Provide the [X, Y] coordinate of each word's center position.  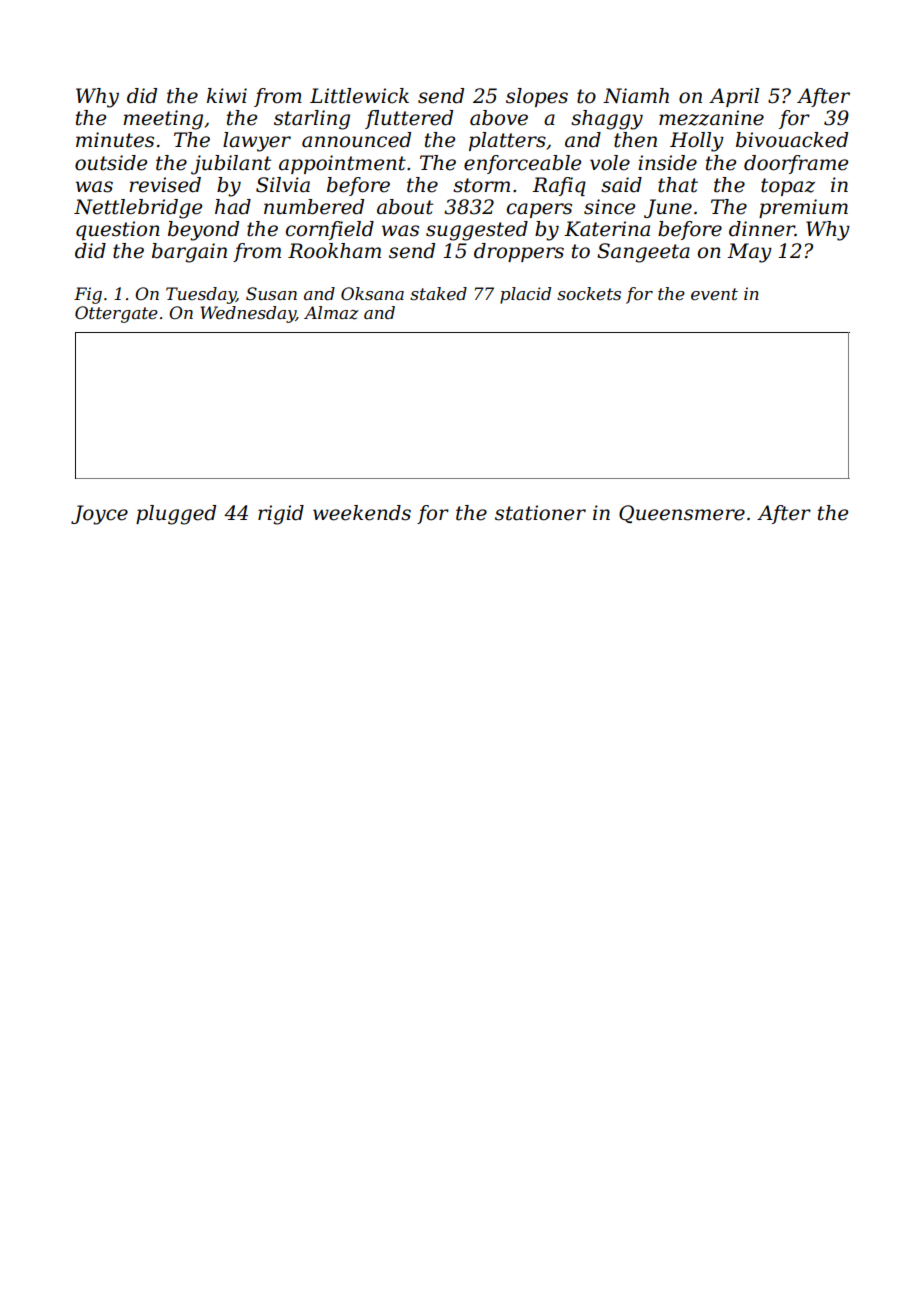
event [714, 294]
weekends [362, 513]
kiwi [227, 95]
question [118, 230]
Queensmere [682, 514]
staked [438, 293]
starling [312, 120]
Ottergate [116, 314]
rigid [281, 515]
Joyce [99, 515]
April [734, 97]
